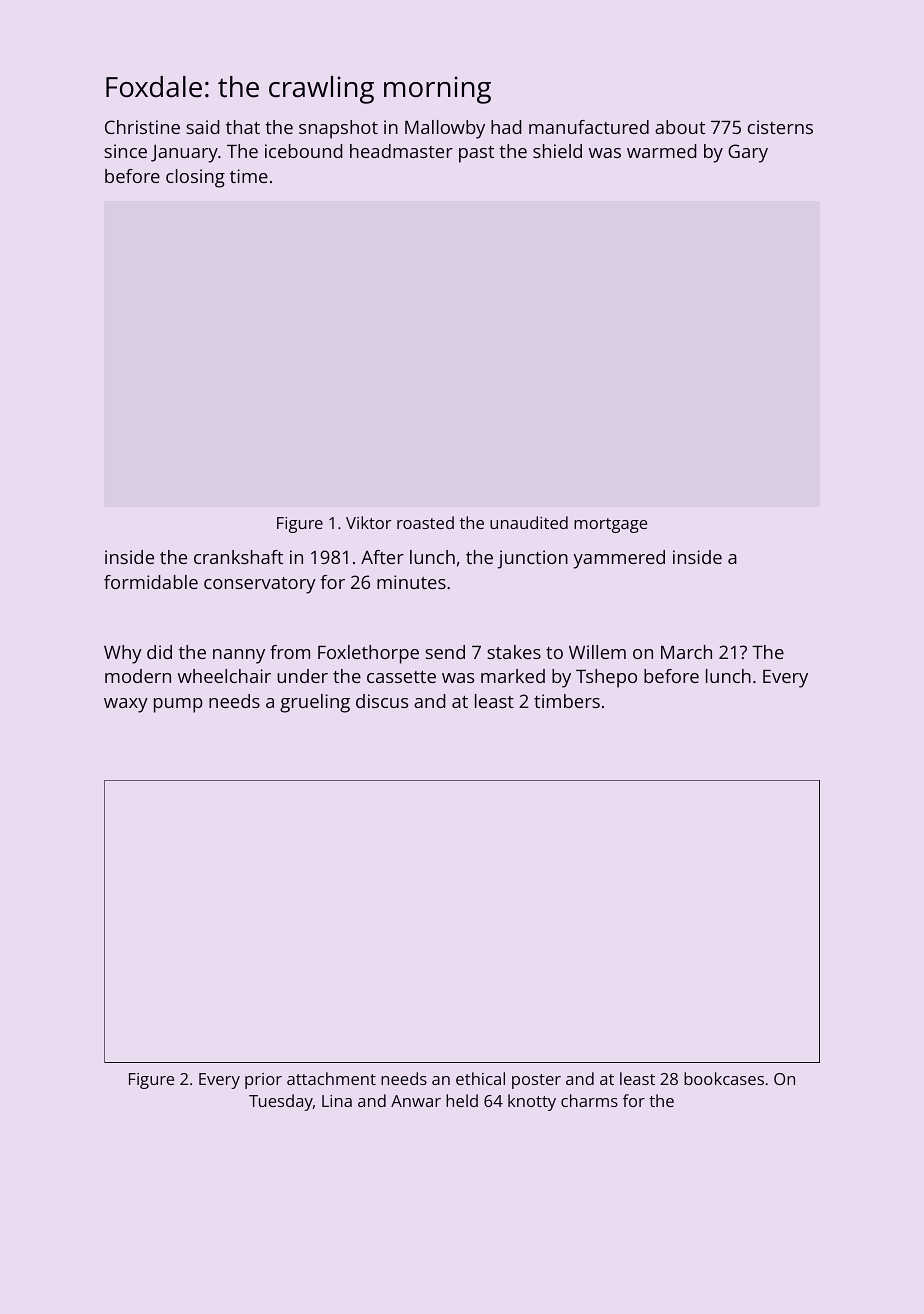  What do you see at coordinates (263, 1081) in the screenshot?
I see `prior` at bounding box center [263, 1081].
